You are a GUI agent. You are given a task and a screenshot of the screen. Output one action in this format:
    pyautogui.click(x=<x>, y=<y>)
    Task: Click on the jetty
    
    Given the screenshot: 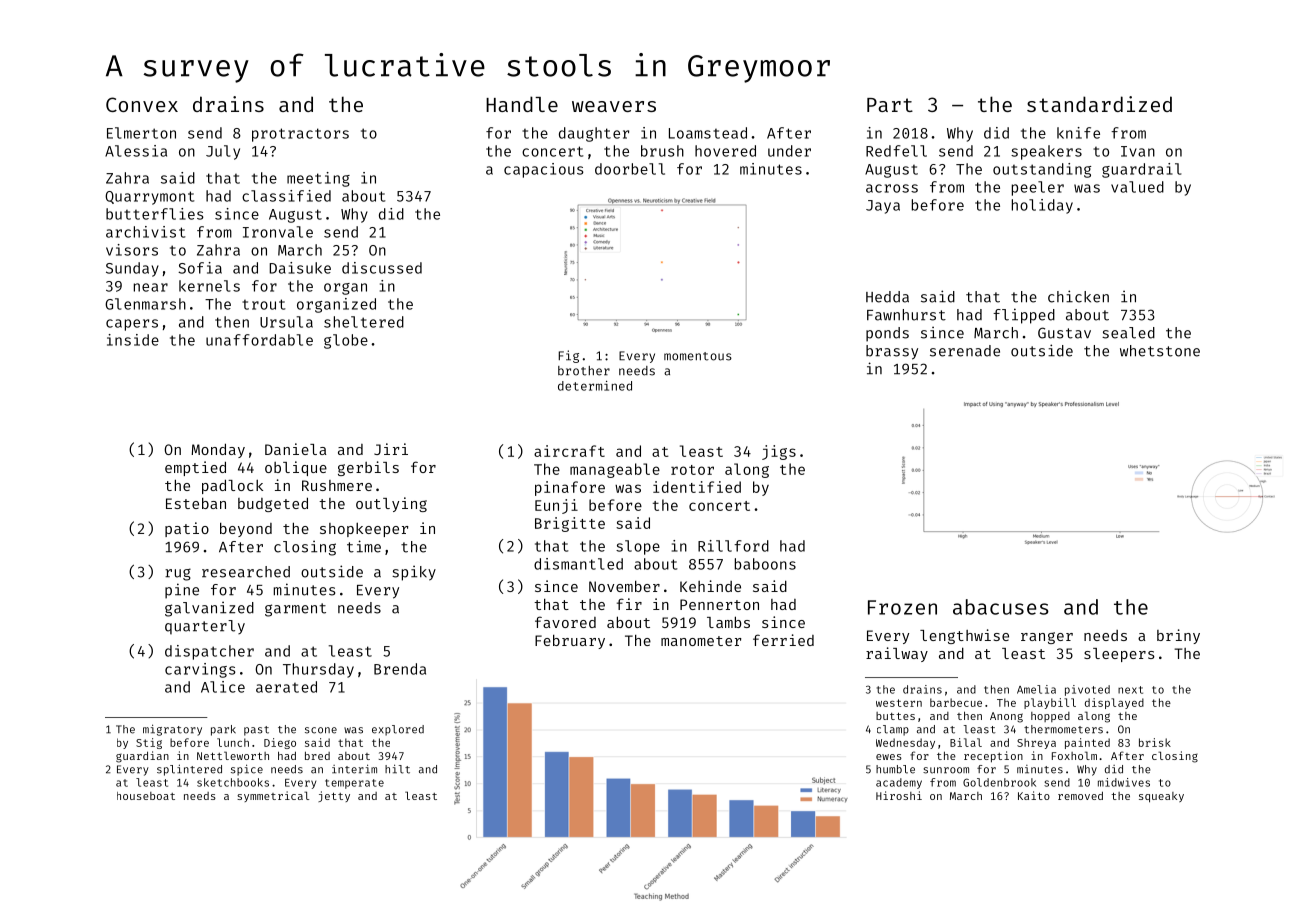 What is the action you would take?
    pyautogui.click(x=334, y=796)
